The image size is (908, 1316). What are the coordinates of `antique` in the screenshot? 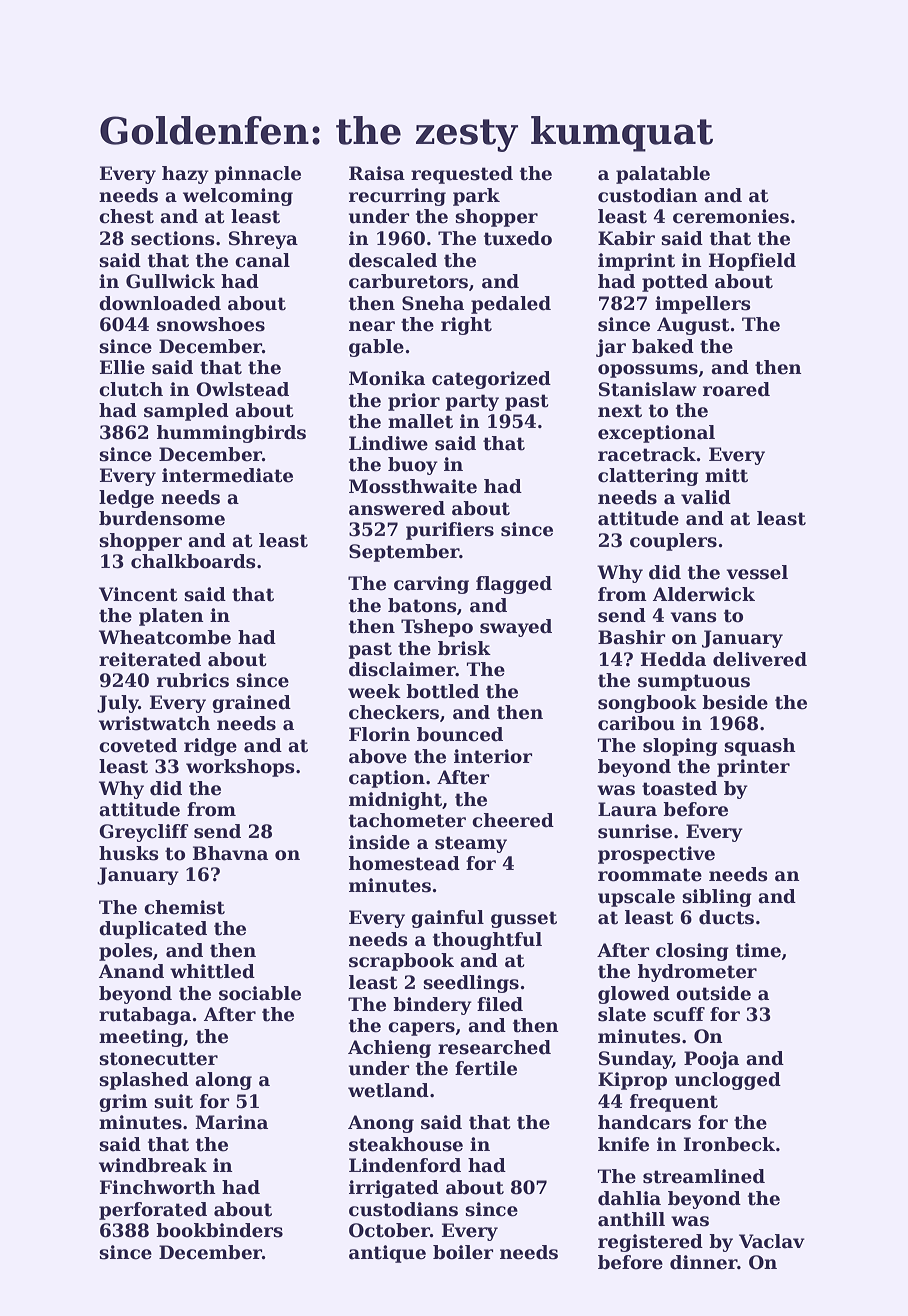 It's located at (387, 1254).
